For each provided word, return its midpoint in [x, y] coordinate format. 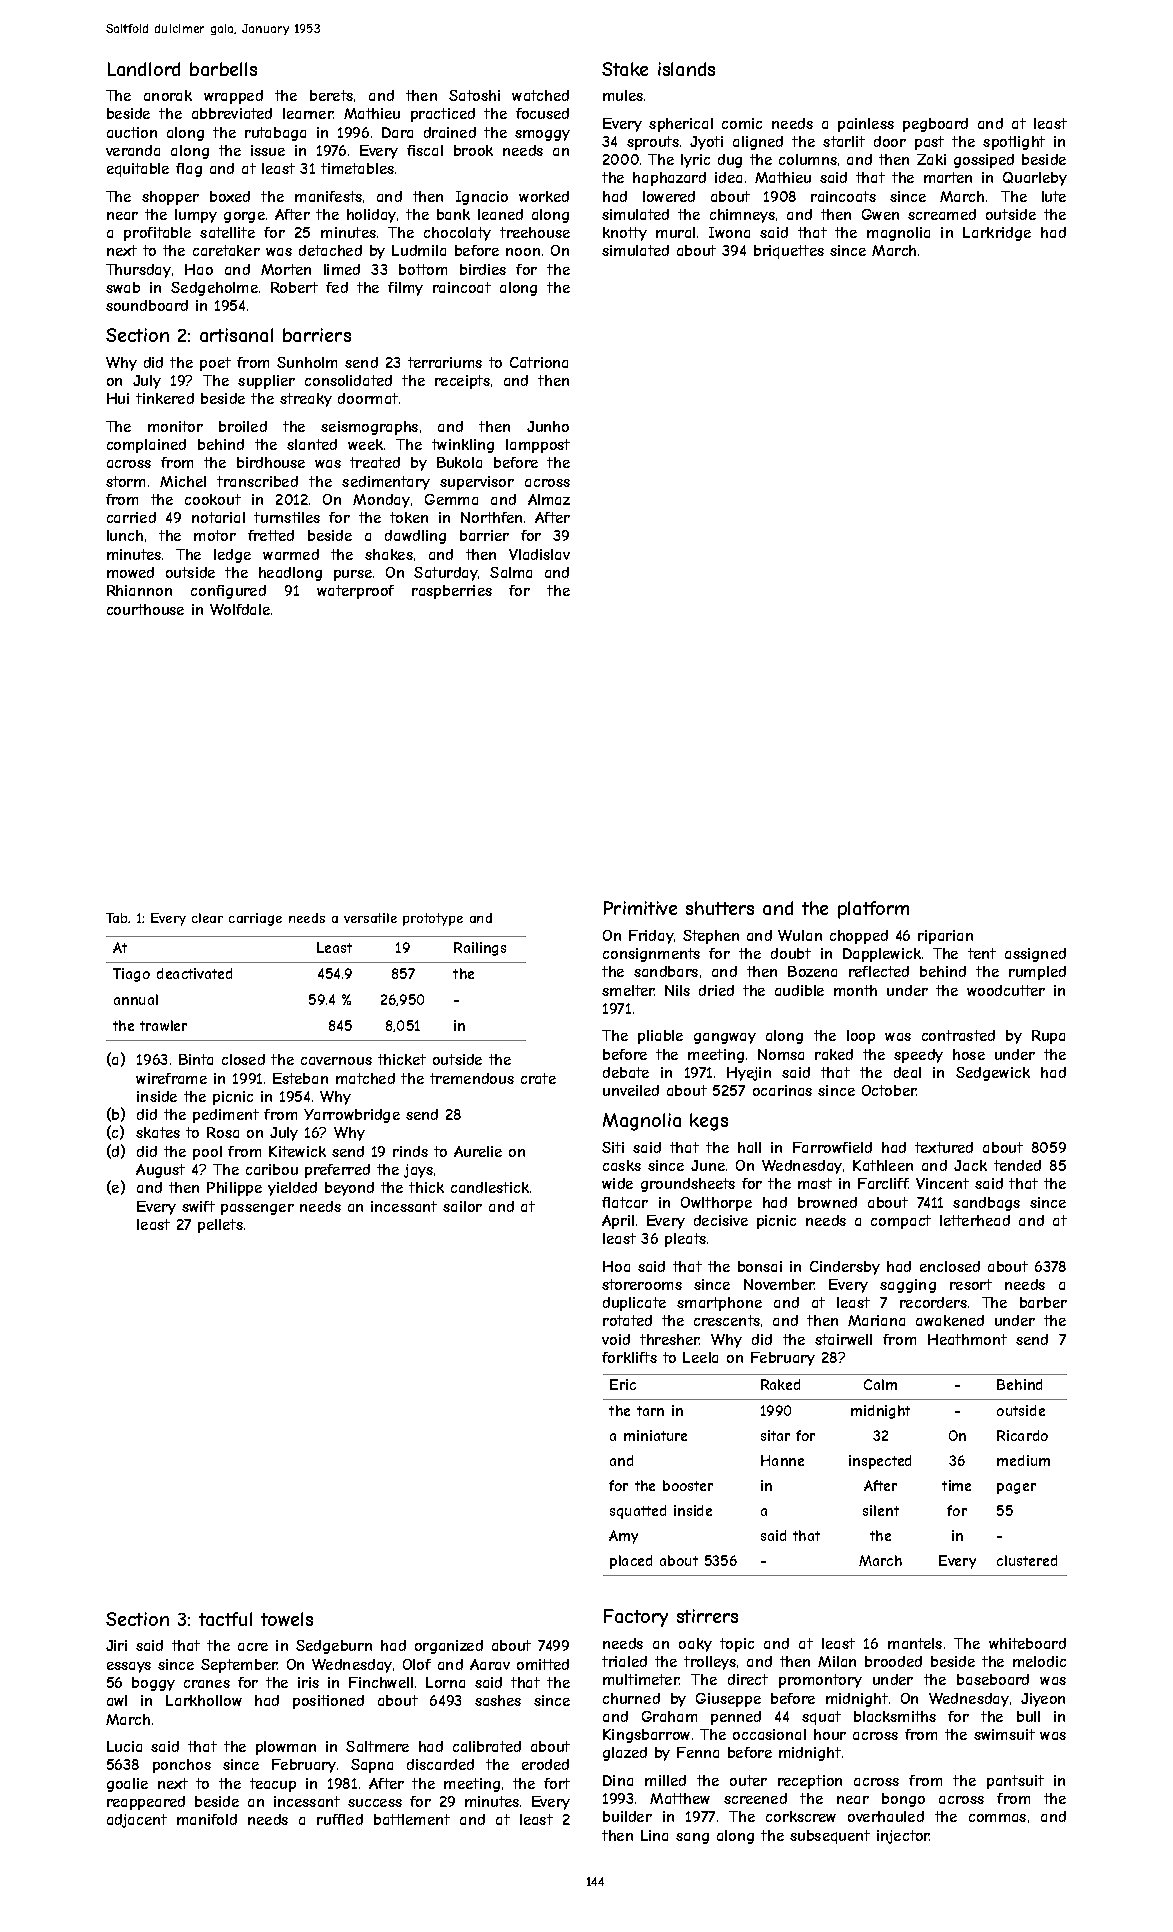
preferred [337, 1171]
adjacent [137, 1821]
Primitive [640, 908]
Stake [625, 69]
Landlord [144, 69]
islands [686, 69]
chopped [859, 937]
